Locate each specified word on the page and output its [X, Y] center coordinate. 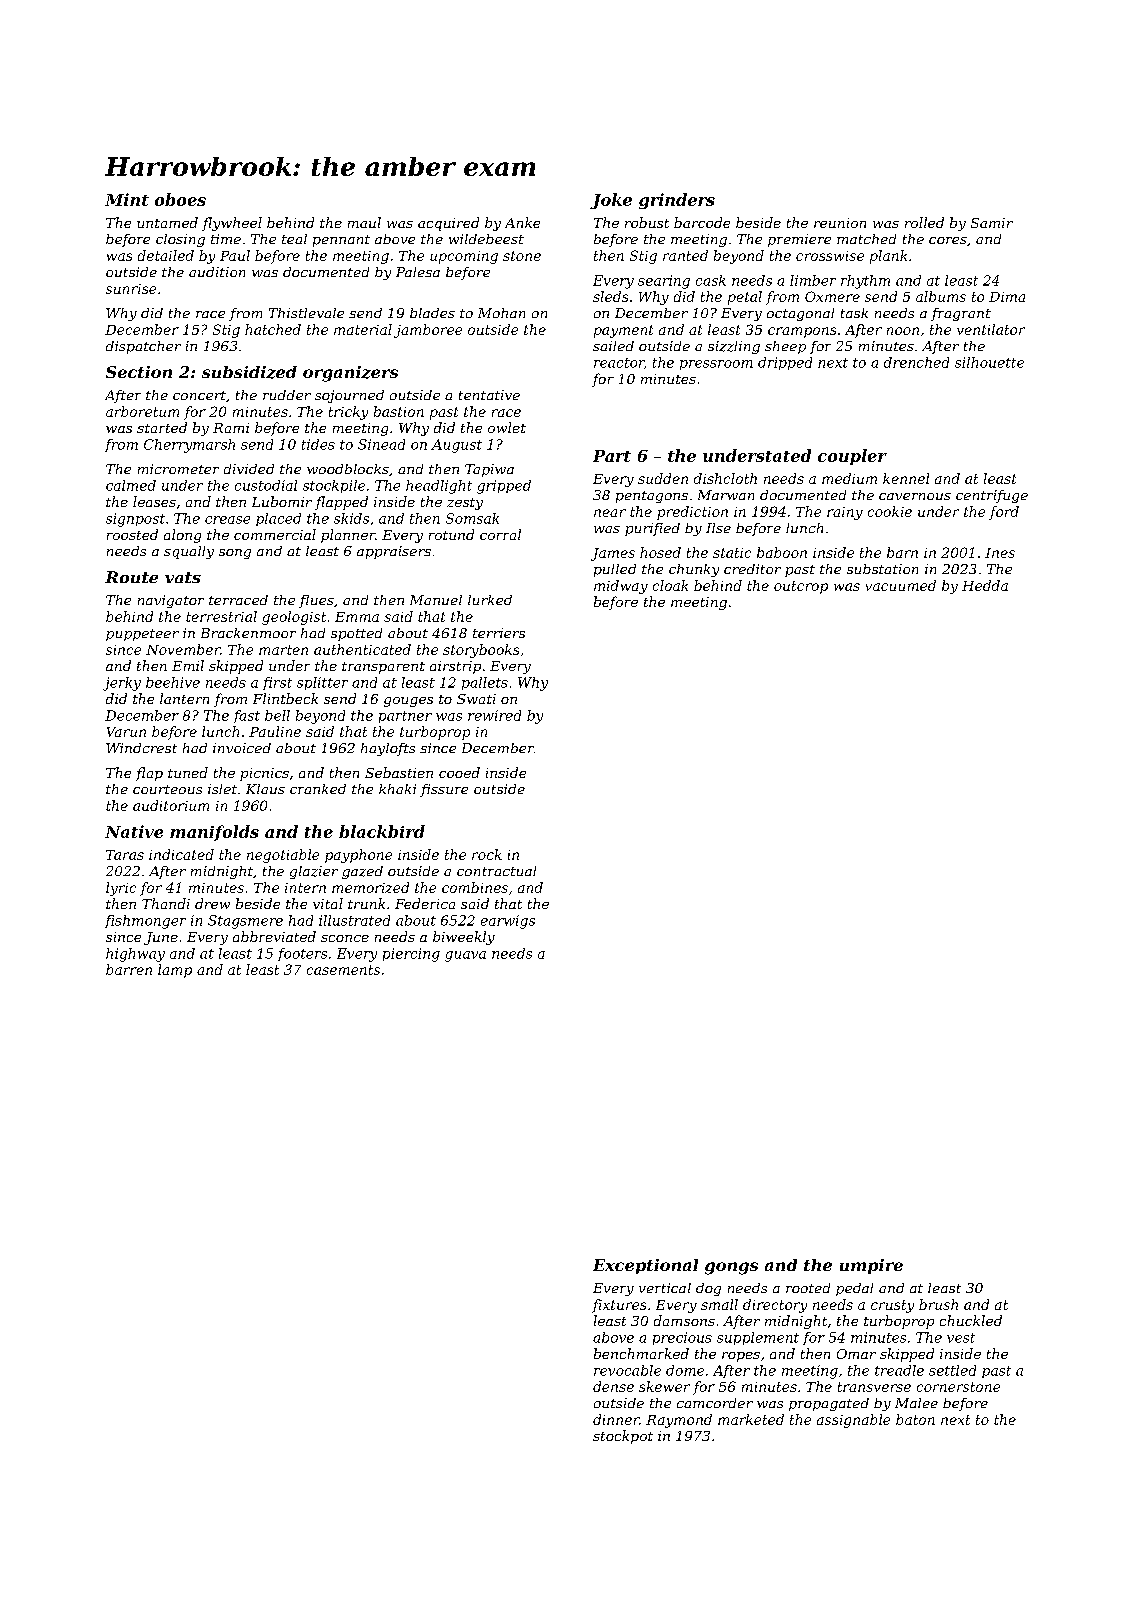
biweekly [464, 938]
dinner [616, 1419]
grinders [677, 201]
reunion [840, 223]
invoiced [242, 748]
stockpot [623, 1437]
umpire [871, 1266]
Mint [127, 199]
